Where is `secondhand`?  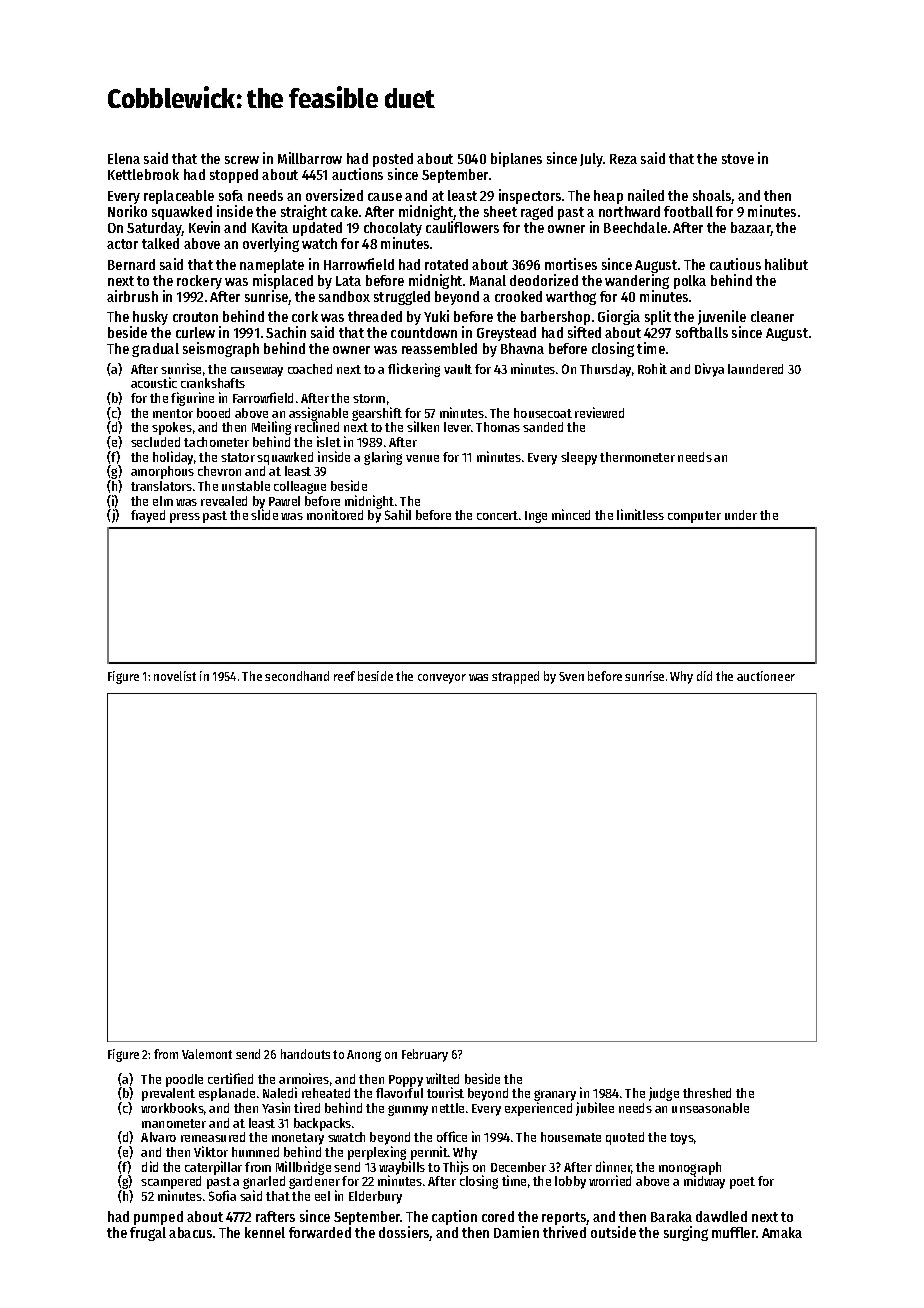 secondhand is located at coordinates (297, 676).
